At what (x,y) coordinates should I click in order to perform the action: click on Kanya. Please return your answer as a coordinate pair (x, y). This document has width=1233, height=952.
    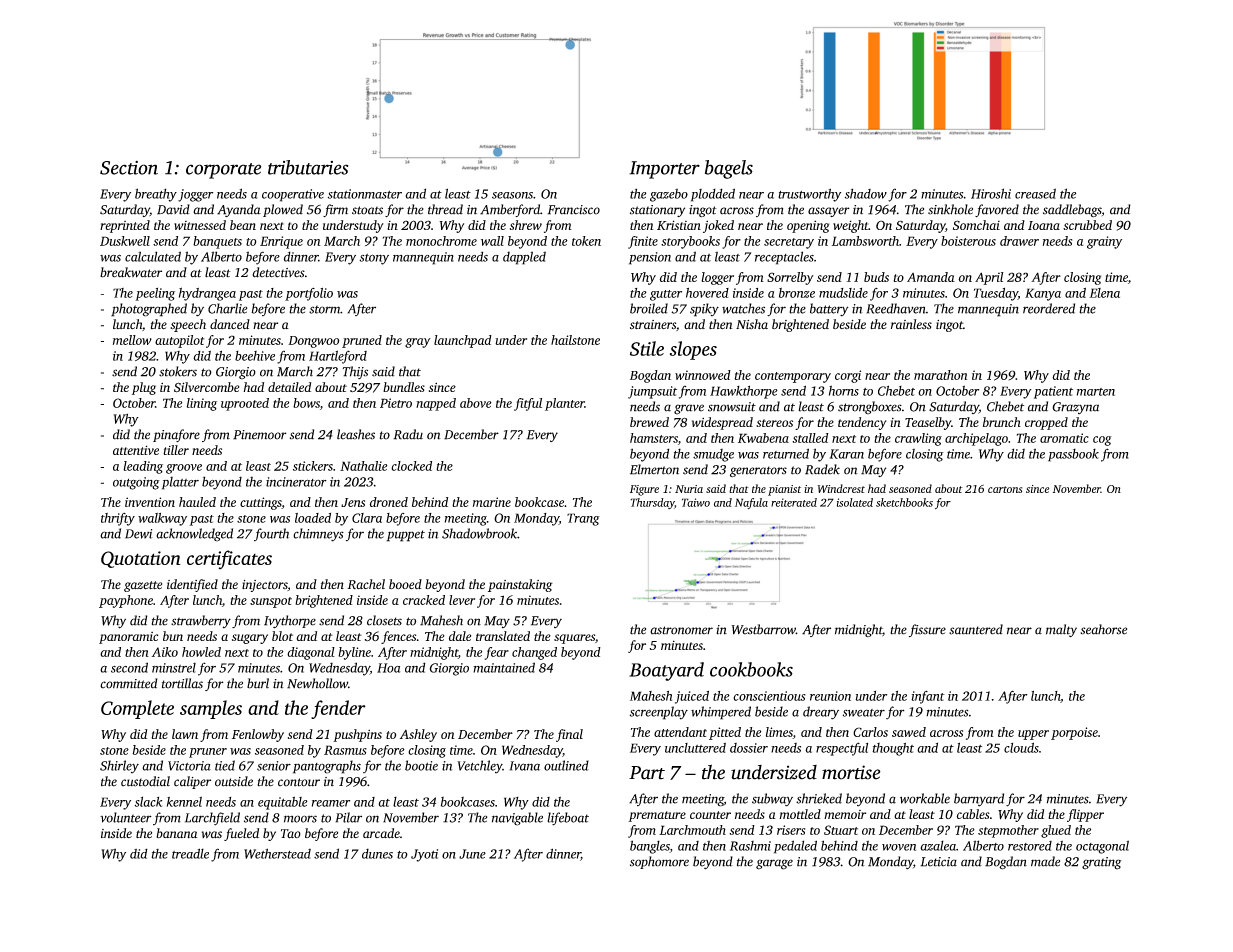
    Looking at the image, I should click on (1043, 294).
